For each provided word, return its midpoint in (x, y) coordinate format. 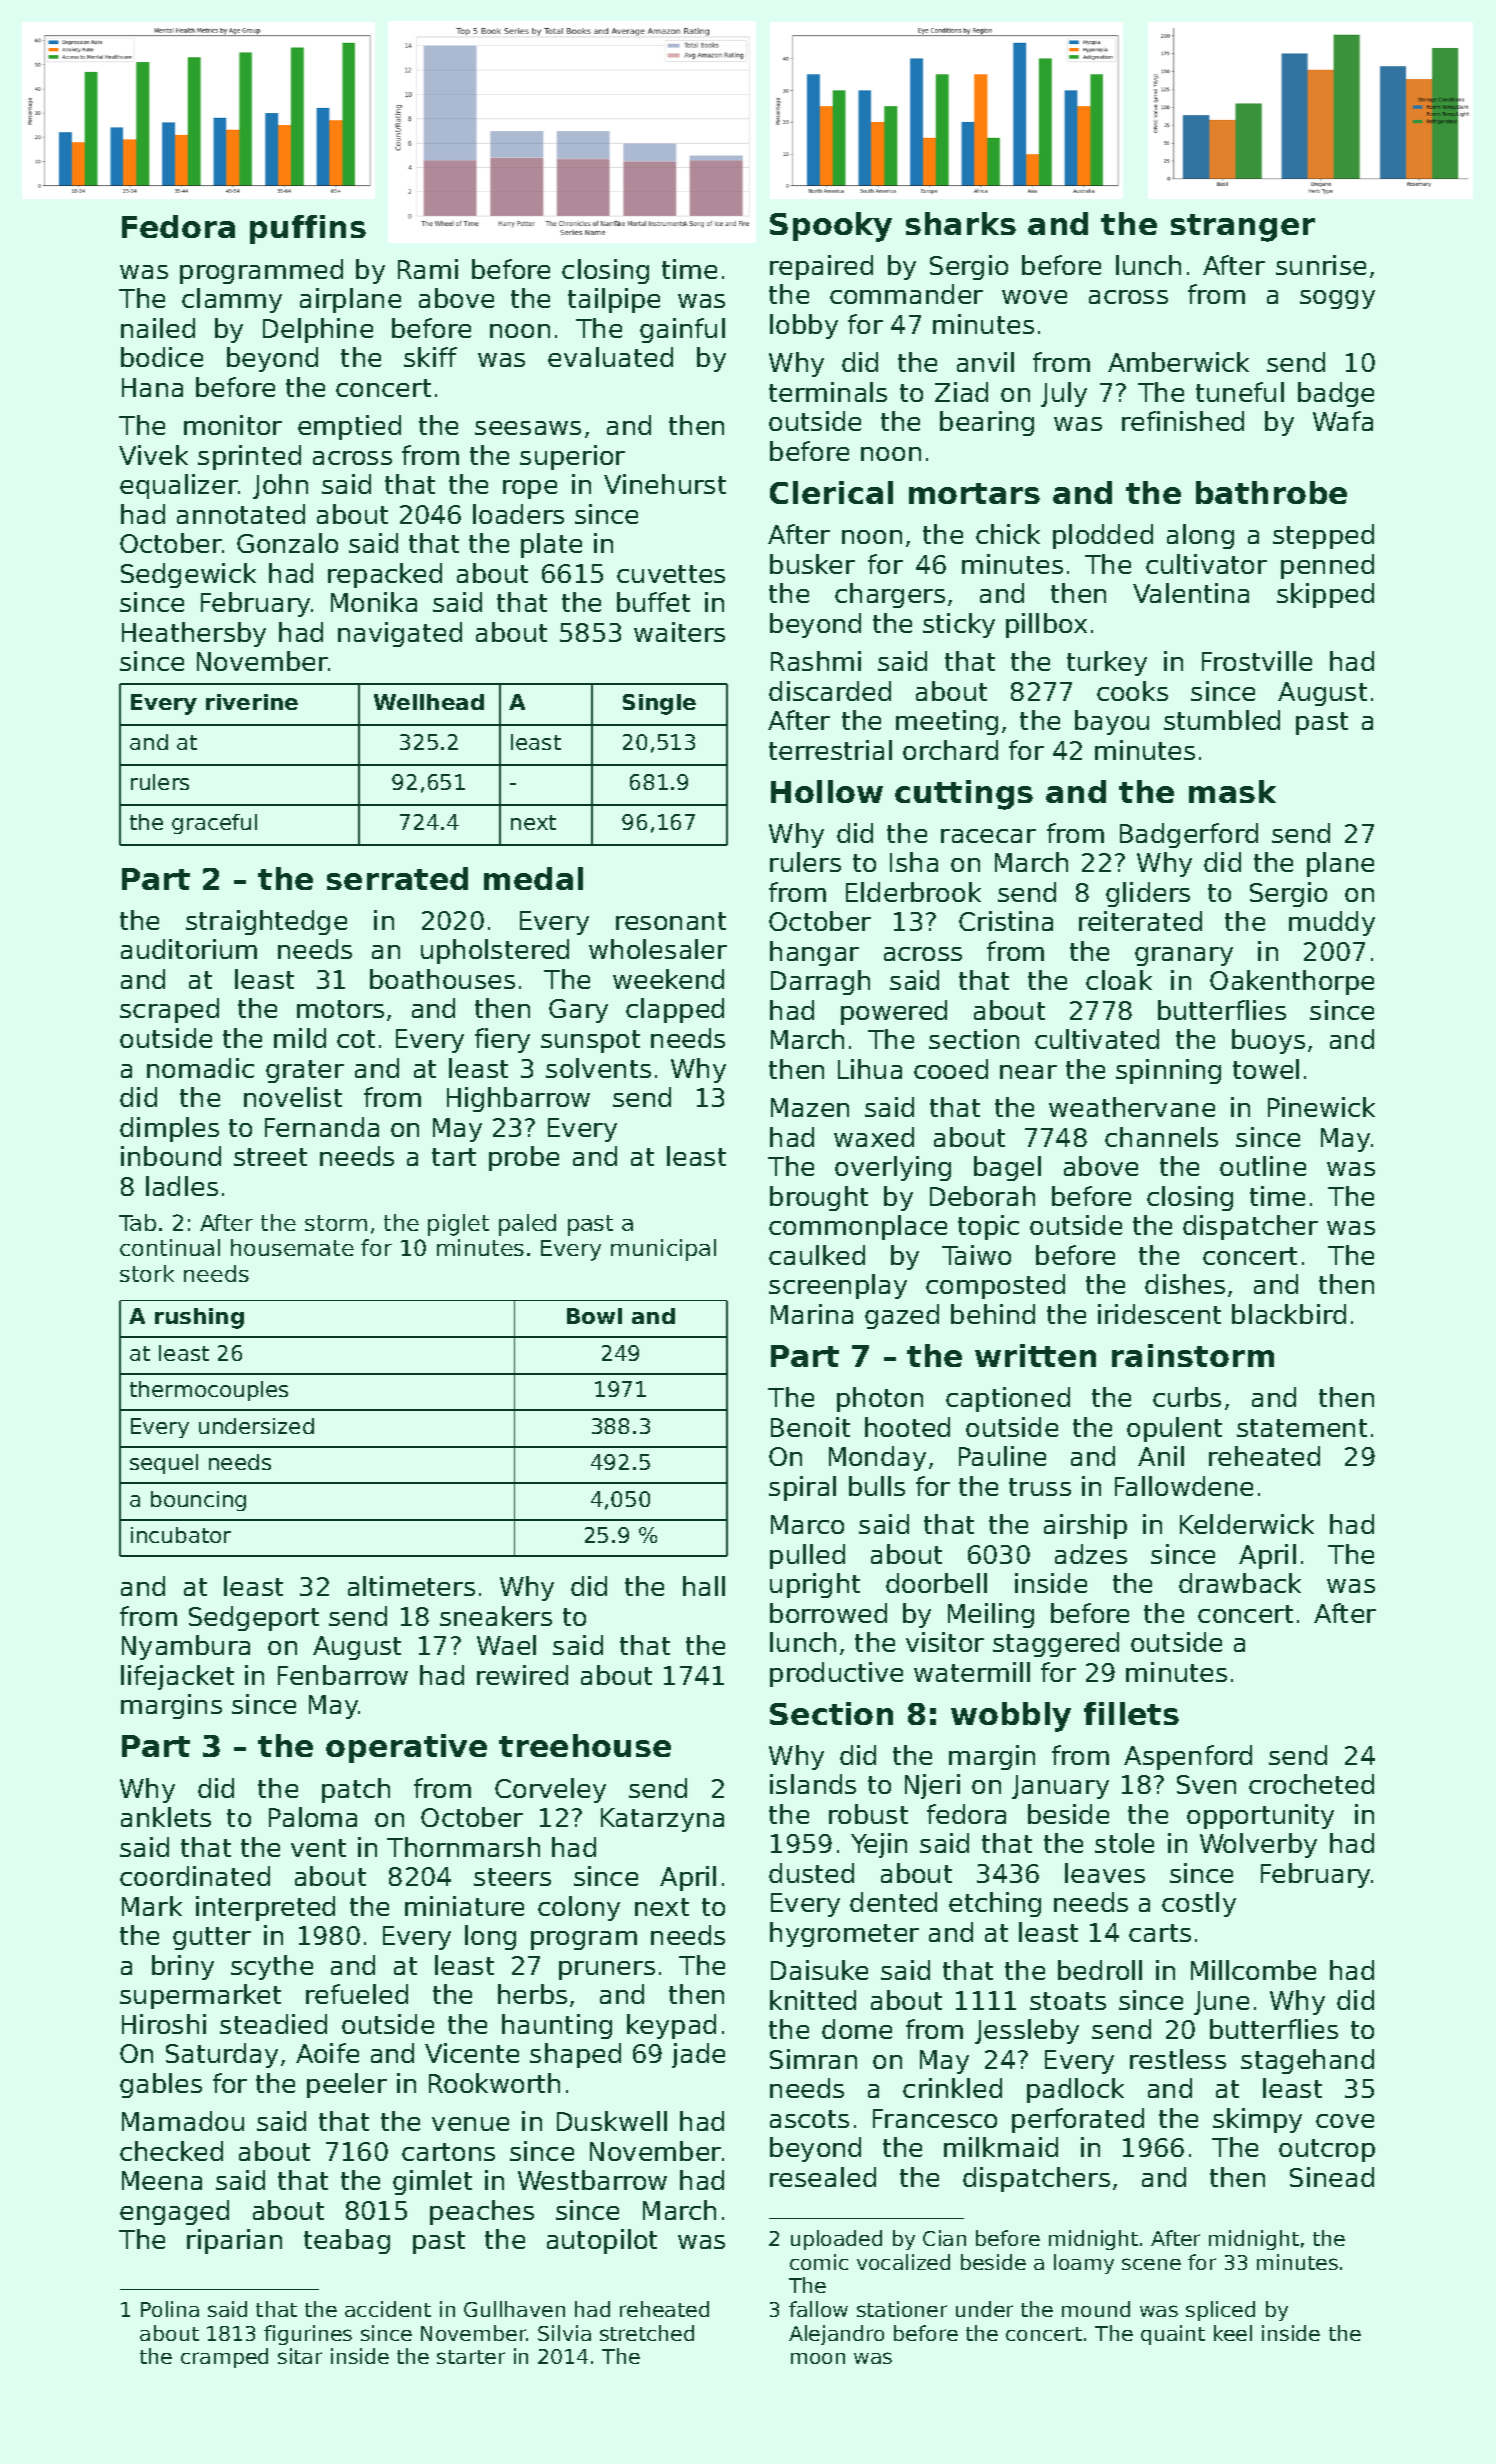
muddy (1332, 923)
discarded (830, 691)
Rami (428, 269)
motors (340, 1009)
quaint (1173, 2335)
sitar (300, 2356)
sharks (961, 223)
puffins (308, 229)
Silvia (564, 2333)
